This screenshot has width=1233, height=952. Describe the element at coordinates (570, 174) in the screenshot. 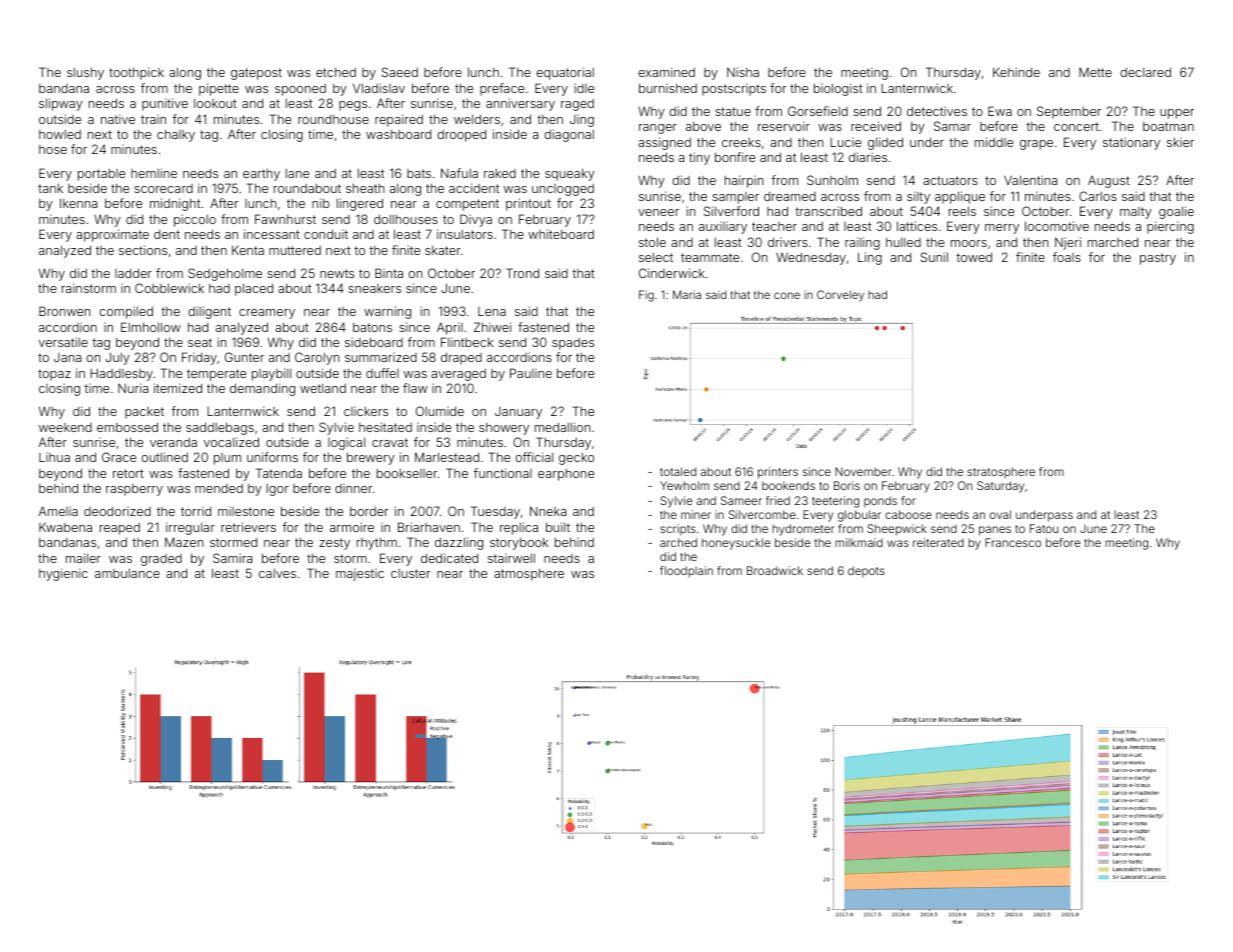

I see `squeaky` at that location.
